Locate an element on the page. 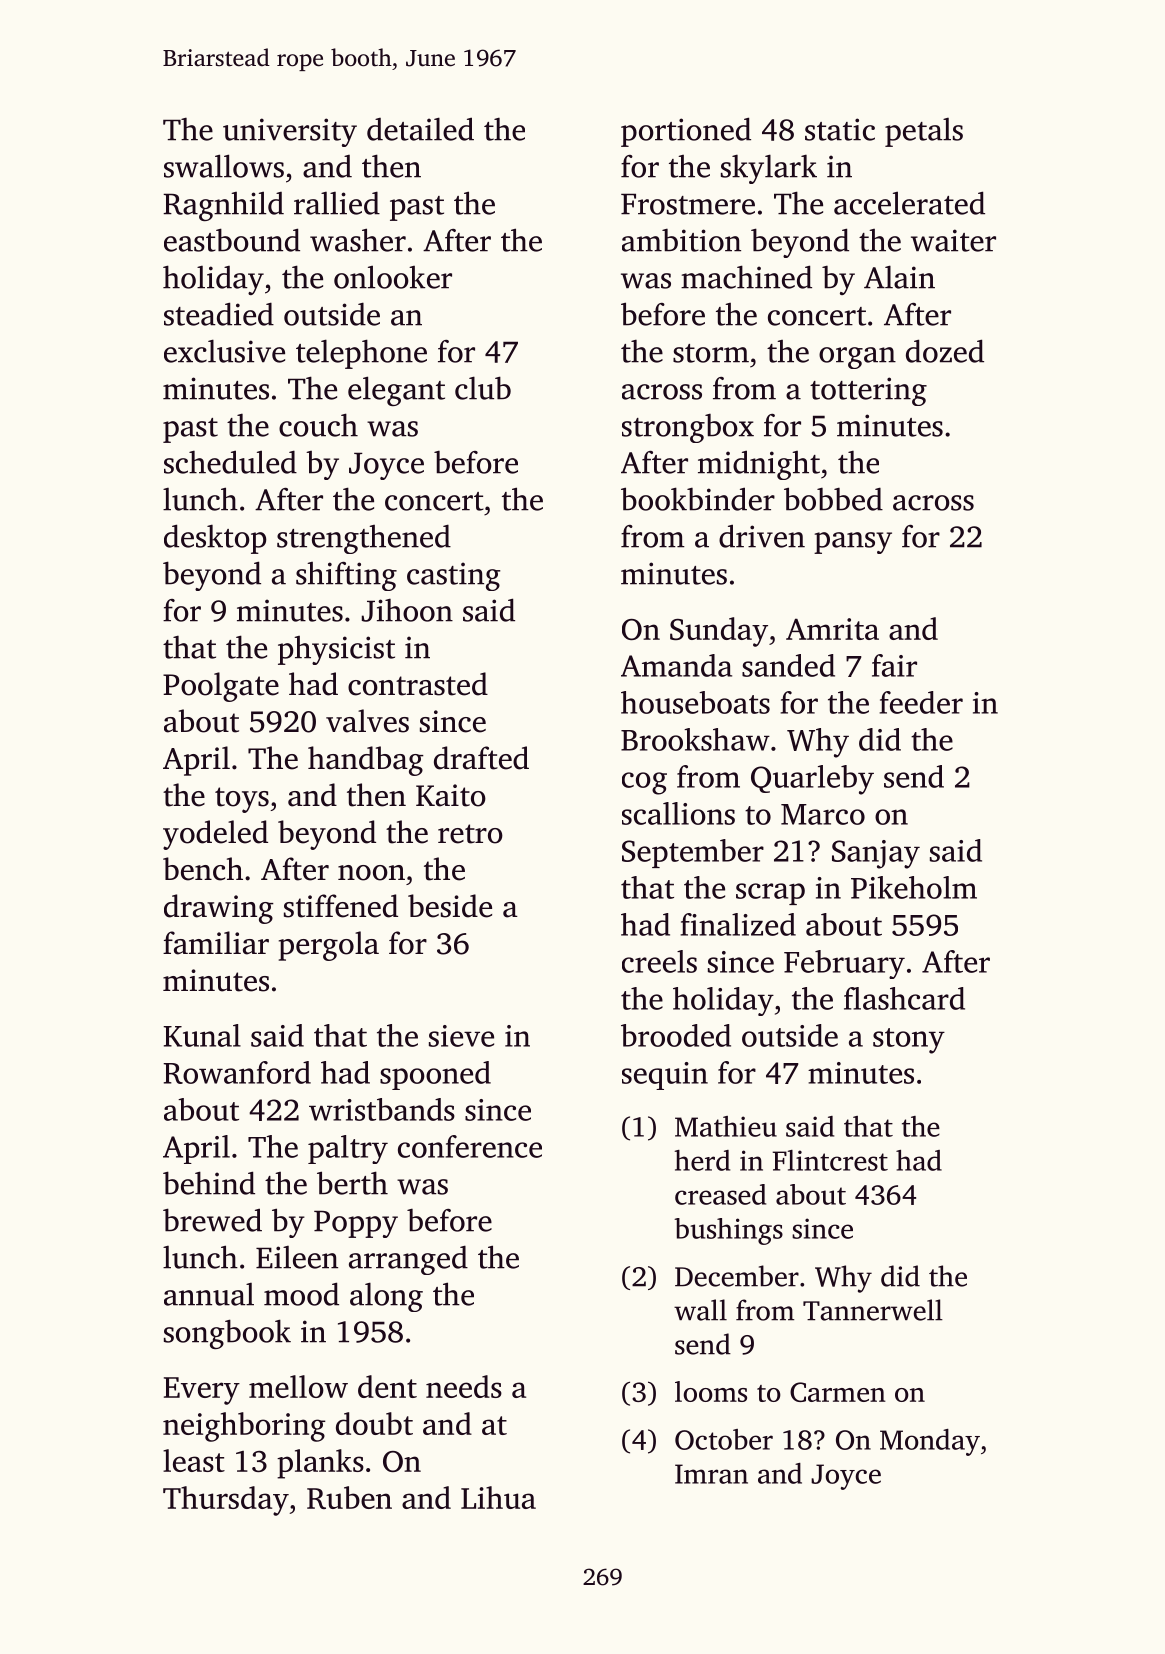  Poolgate is located at coordinates (221, 687).
